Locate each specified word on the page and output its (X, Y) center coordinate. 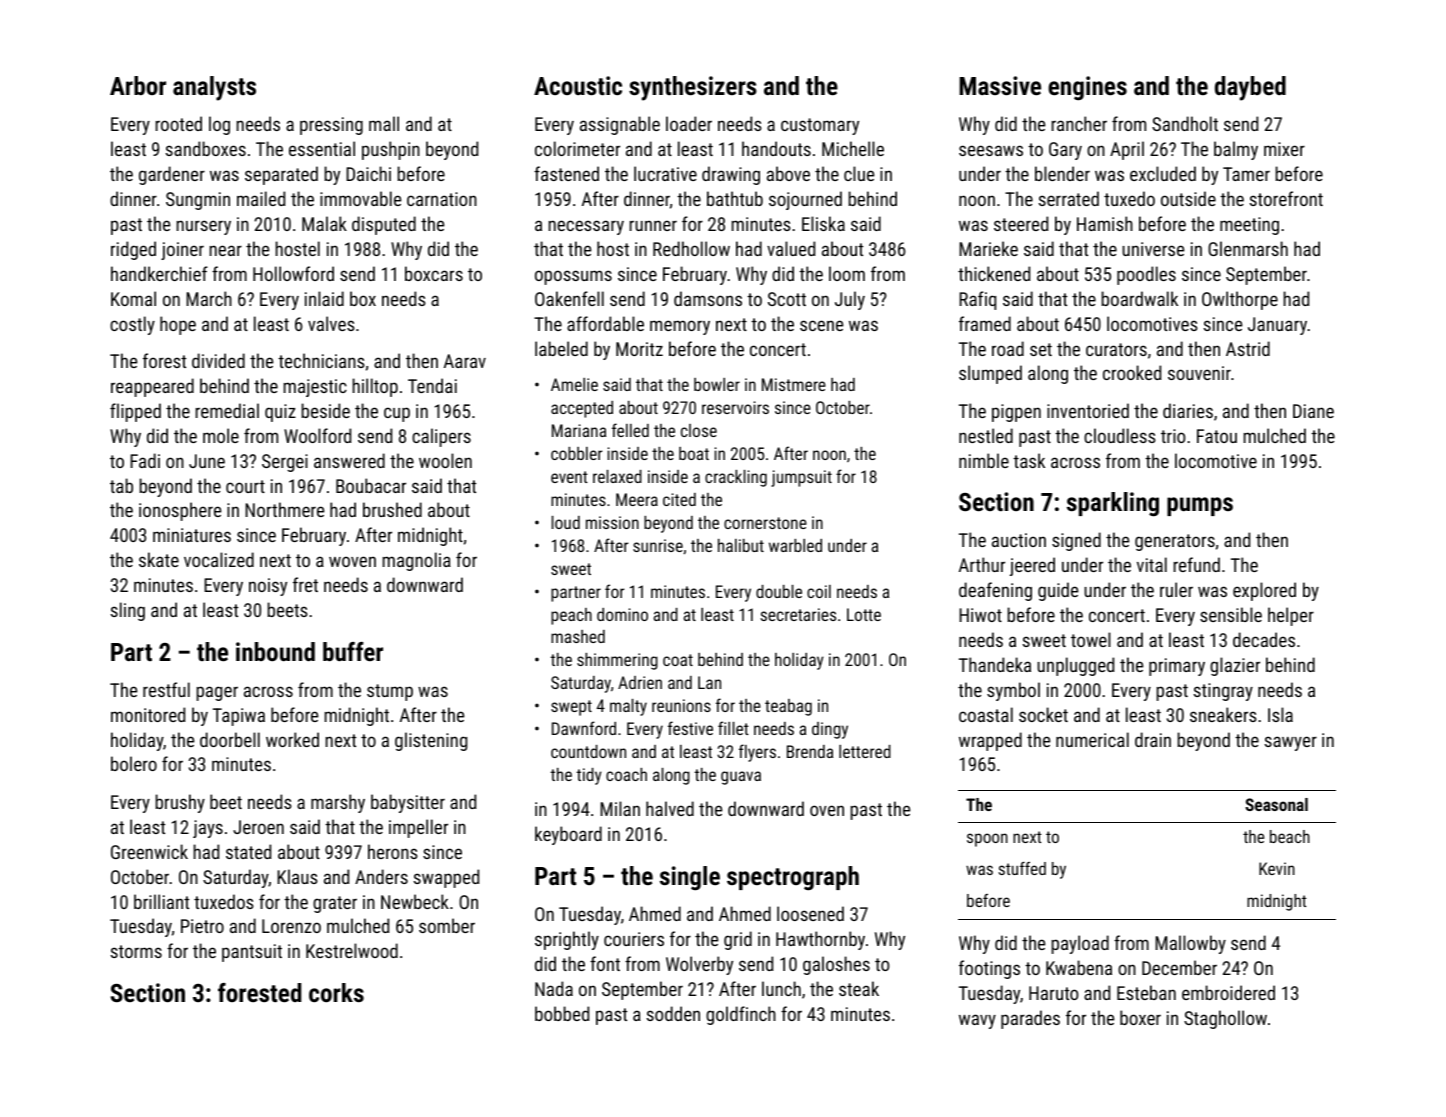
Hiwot (980, 615)
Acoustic (578, 85)
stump (390, 692)
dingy (830, 730)
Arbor (138, 85)
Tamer (1246, 174)
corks (336, 992)
